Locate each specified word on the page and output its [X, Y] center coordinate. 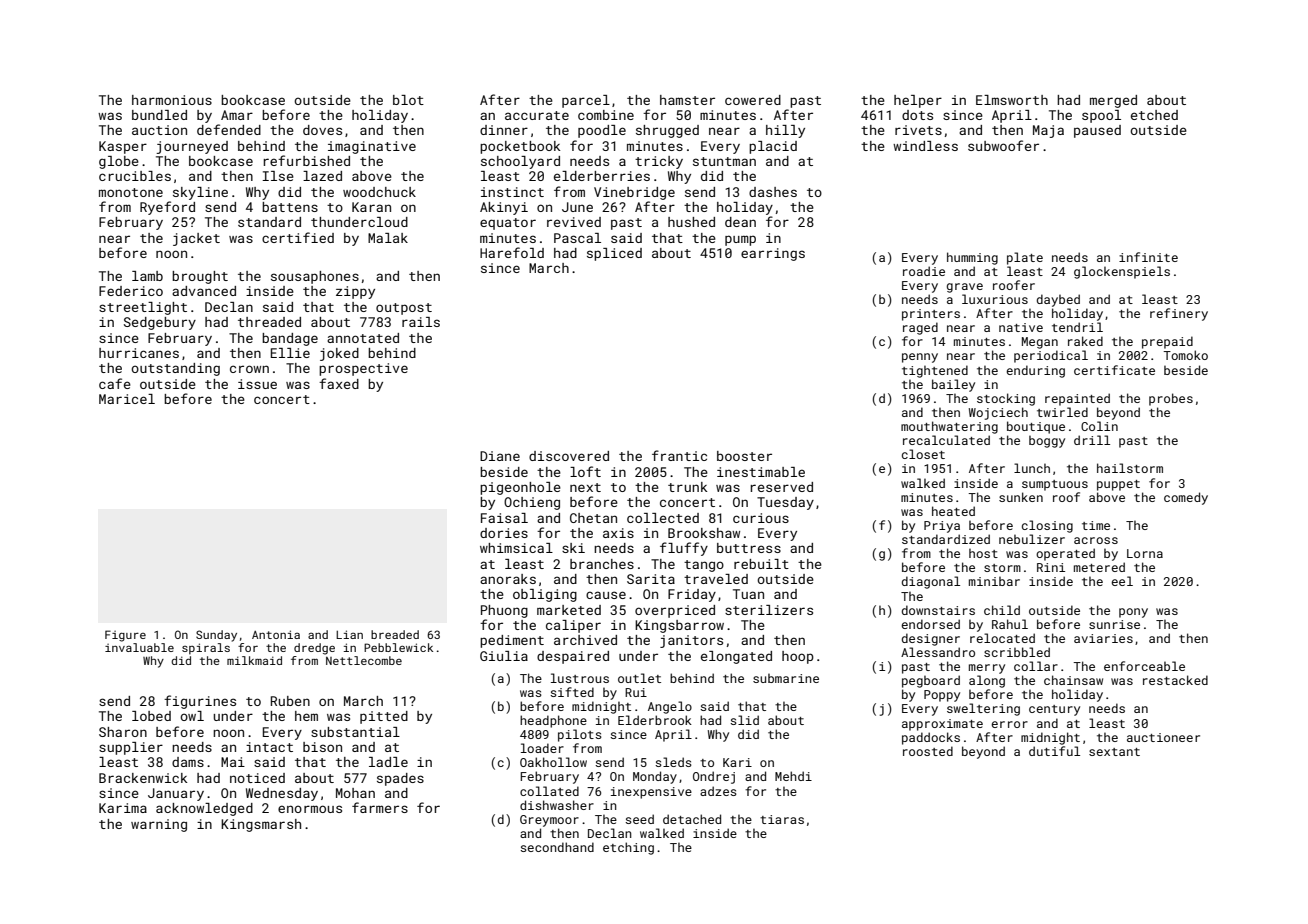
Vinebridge [634, 193]
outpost [404, 309]
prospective [363, 369]
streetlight [143, 308]
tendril [1077, 327]
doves [322, 130]
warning [159, 825]
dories [504, 533]
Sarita [651, 579]
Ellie [290, 353]
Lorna [1145, 553]
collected [663, 518]
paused [1097, 131]
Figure [125, 636]
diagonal [931, 582]
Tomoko [1185, 355]
